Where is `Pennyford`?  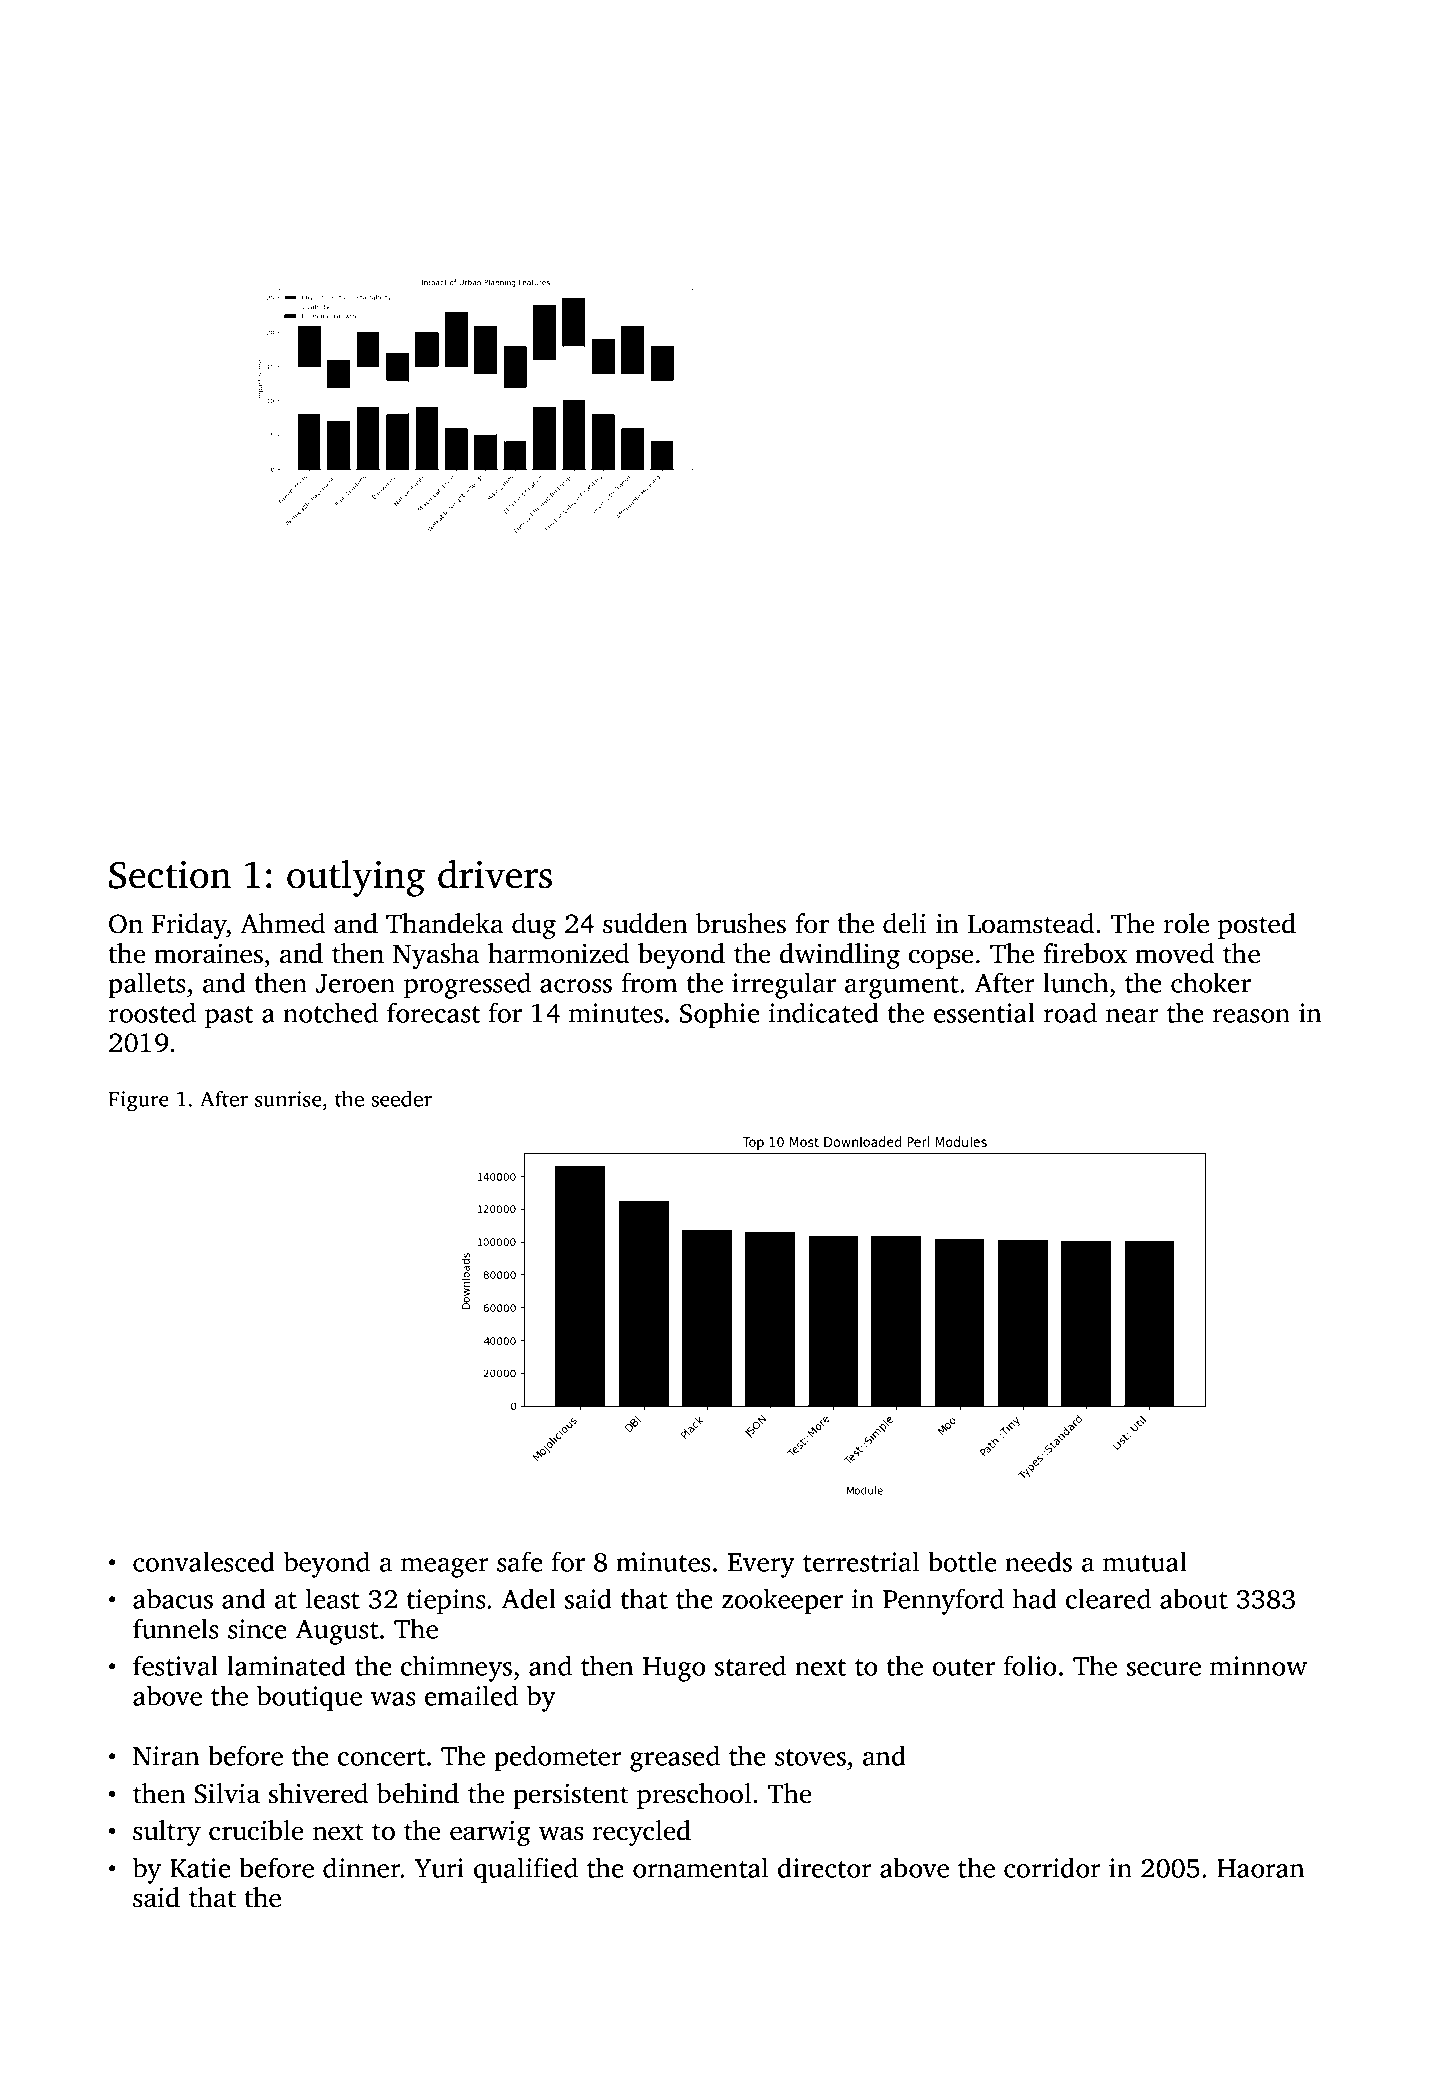 Pennyford is located at coordinates (943, 1601).
